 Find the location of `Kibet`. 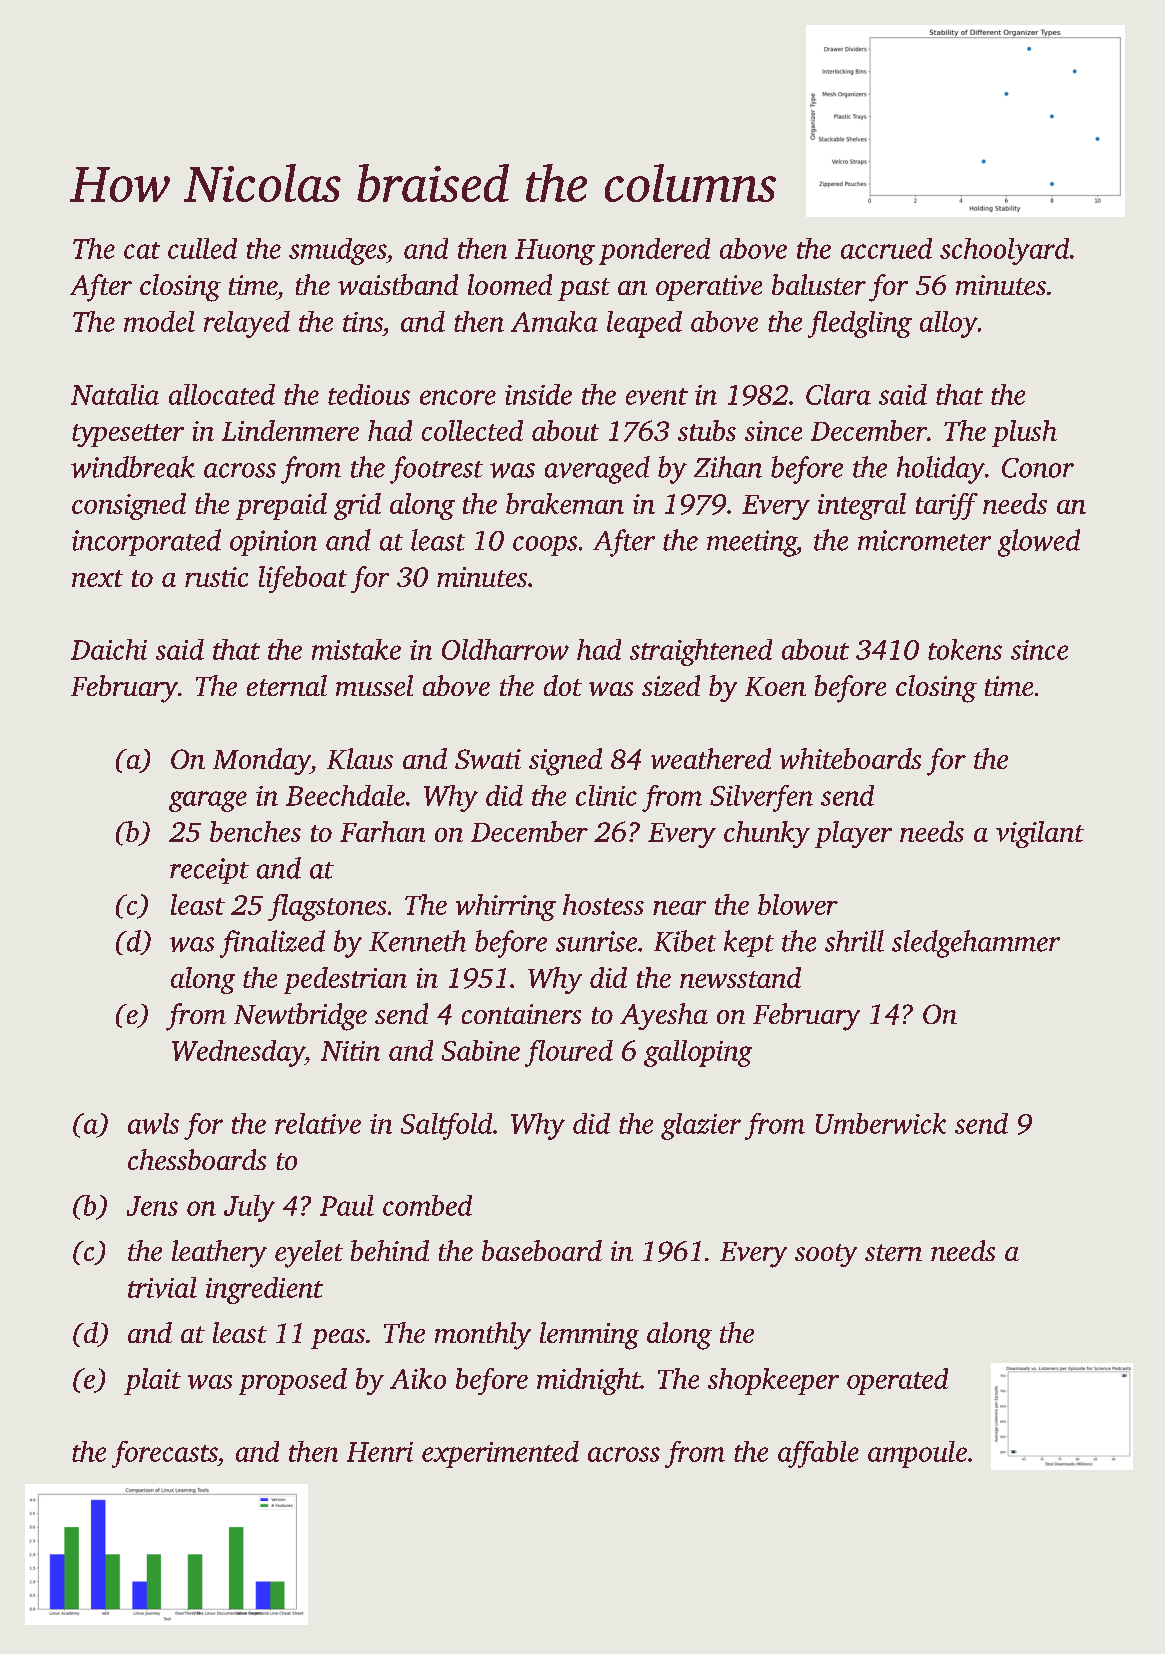

Kibet is located at coordinates (685, 941).
